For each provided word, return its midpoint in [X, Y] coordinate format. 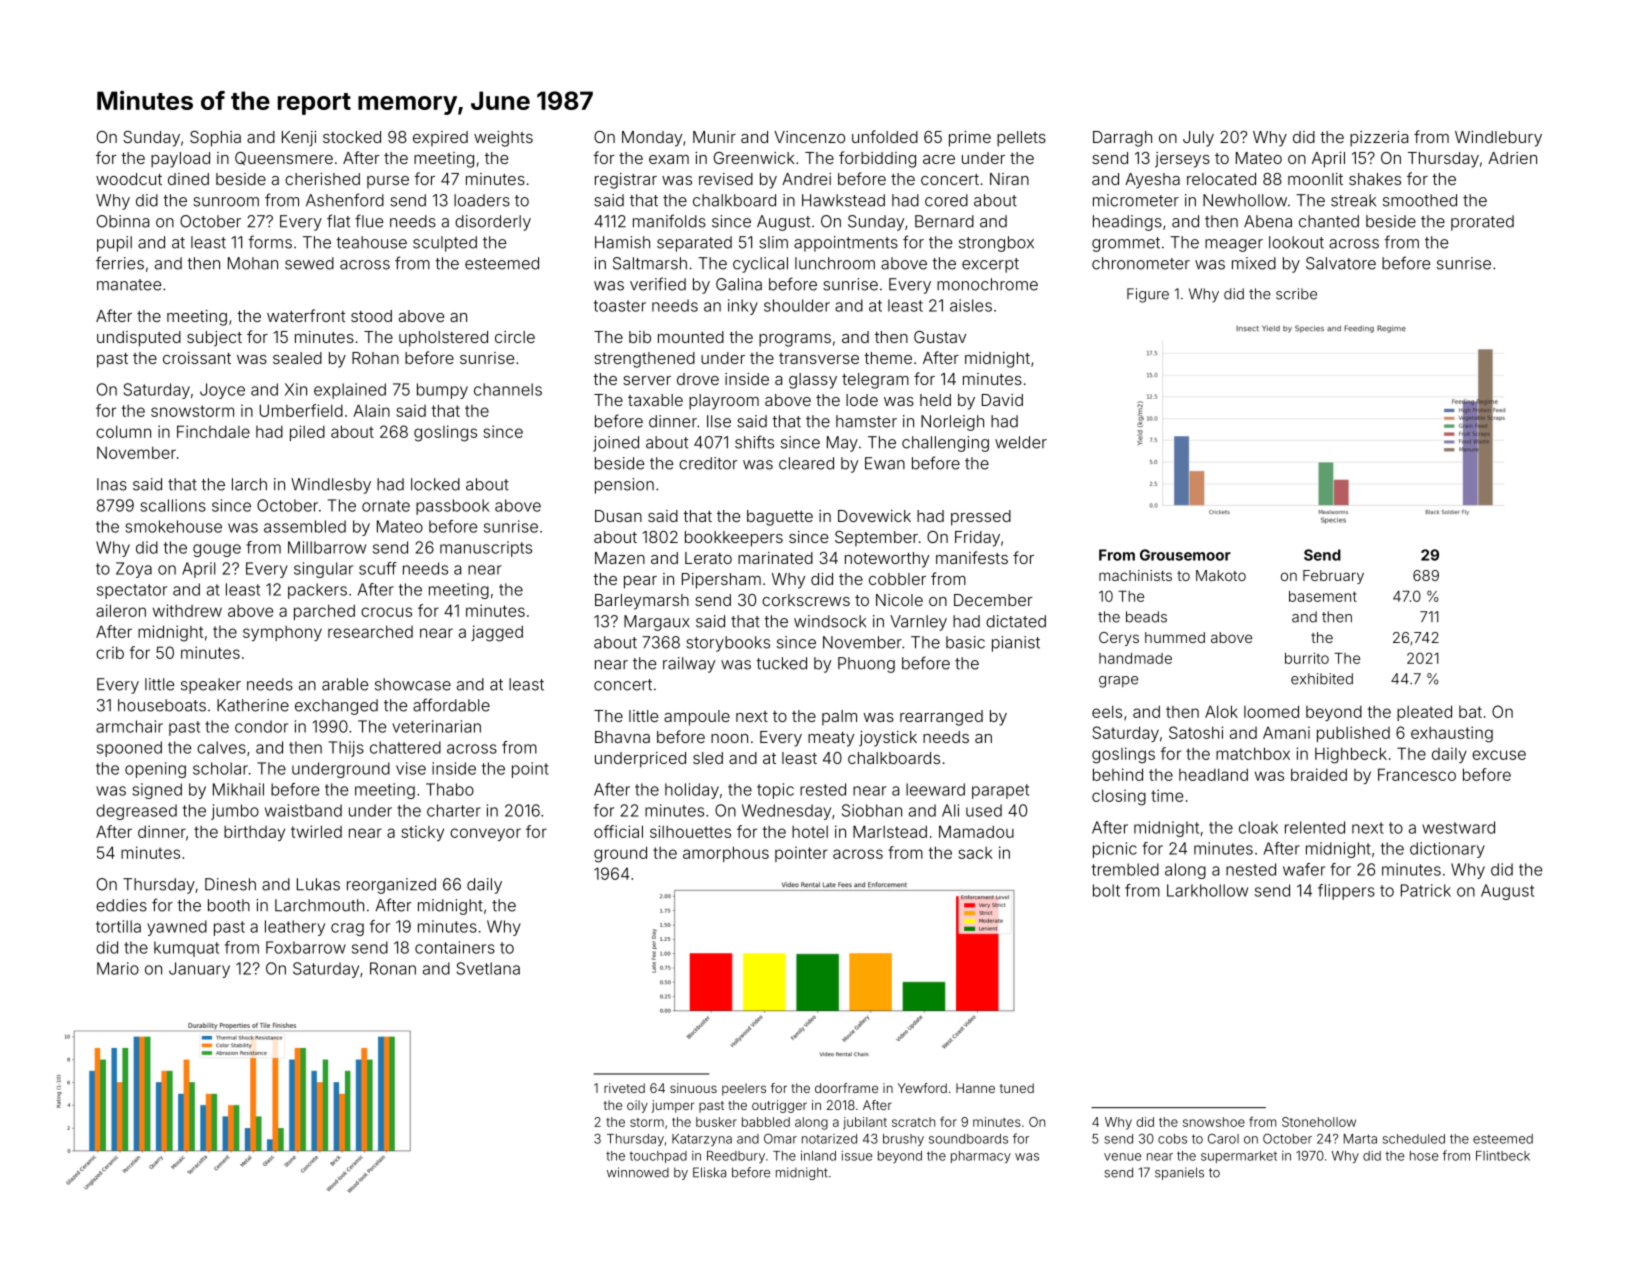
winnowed [638, 1172]
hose [1424, 1156]
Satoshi [1196, 732]
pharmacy [981, 1157]
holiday [692, 791]
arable [345, 684]
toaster [620, 306]
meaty [831, 739]
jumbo [235, 812]
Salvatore [1341, 263]
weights [503, 139]
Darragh [1122, 139]
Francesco [1417, 774]
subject [214, 339]
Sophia [215, 139]
